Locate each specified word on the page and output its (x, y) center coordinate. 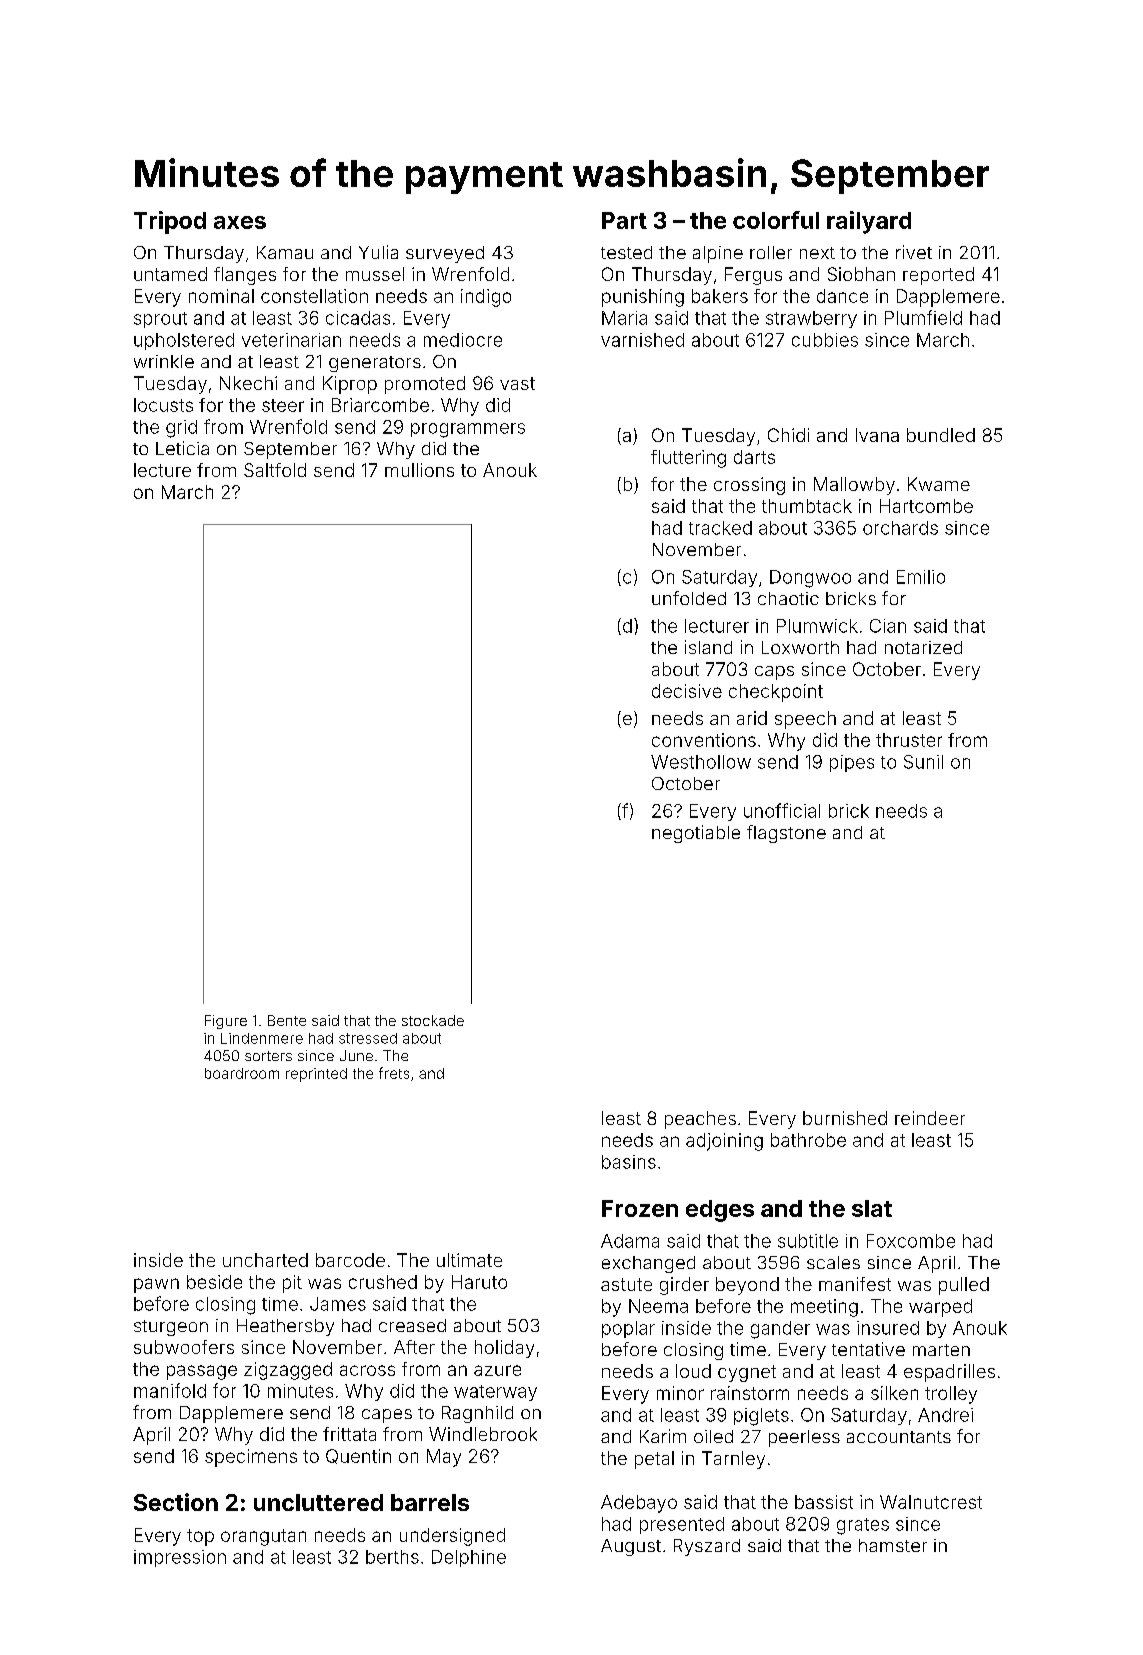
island (708, 647)
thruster (909, 740)
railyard (869, 222)
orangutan (263, 1537)
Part (624, 220)
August (631, 1547)
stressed (368, 1038)
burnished (845, 1118)
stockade (433, 1020)
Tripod (170, 222)
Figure (226, 1022)
